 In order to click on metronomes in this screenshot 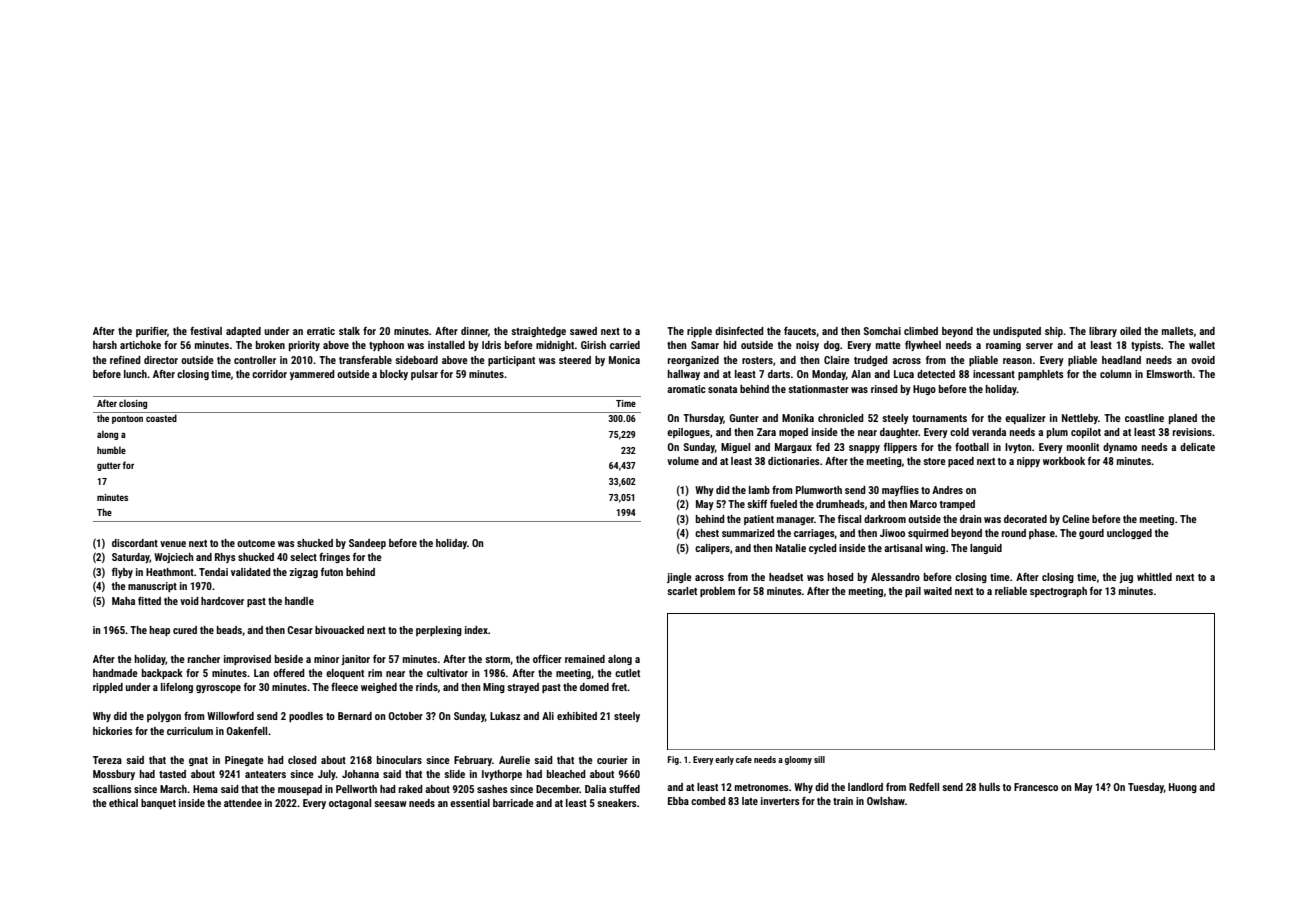, I will do `click(762, 787)`.
